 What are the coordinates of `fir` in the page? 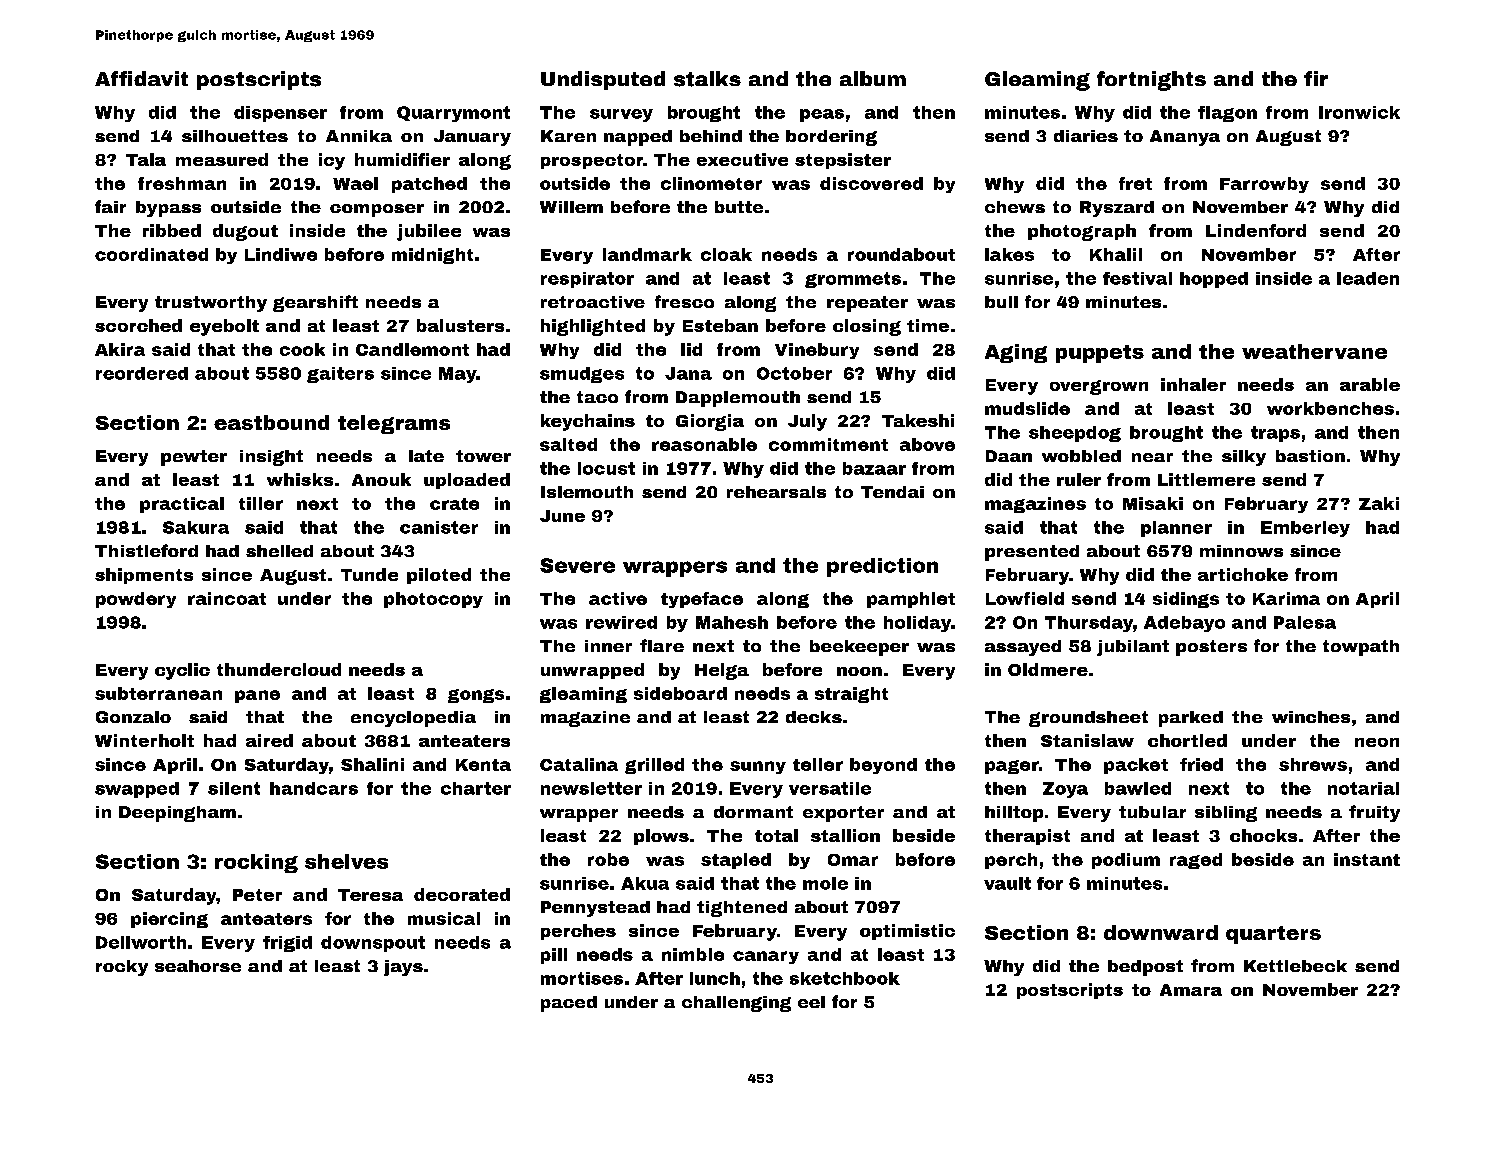 It's located at (1316, 78).
